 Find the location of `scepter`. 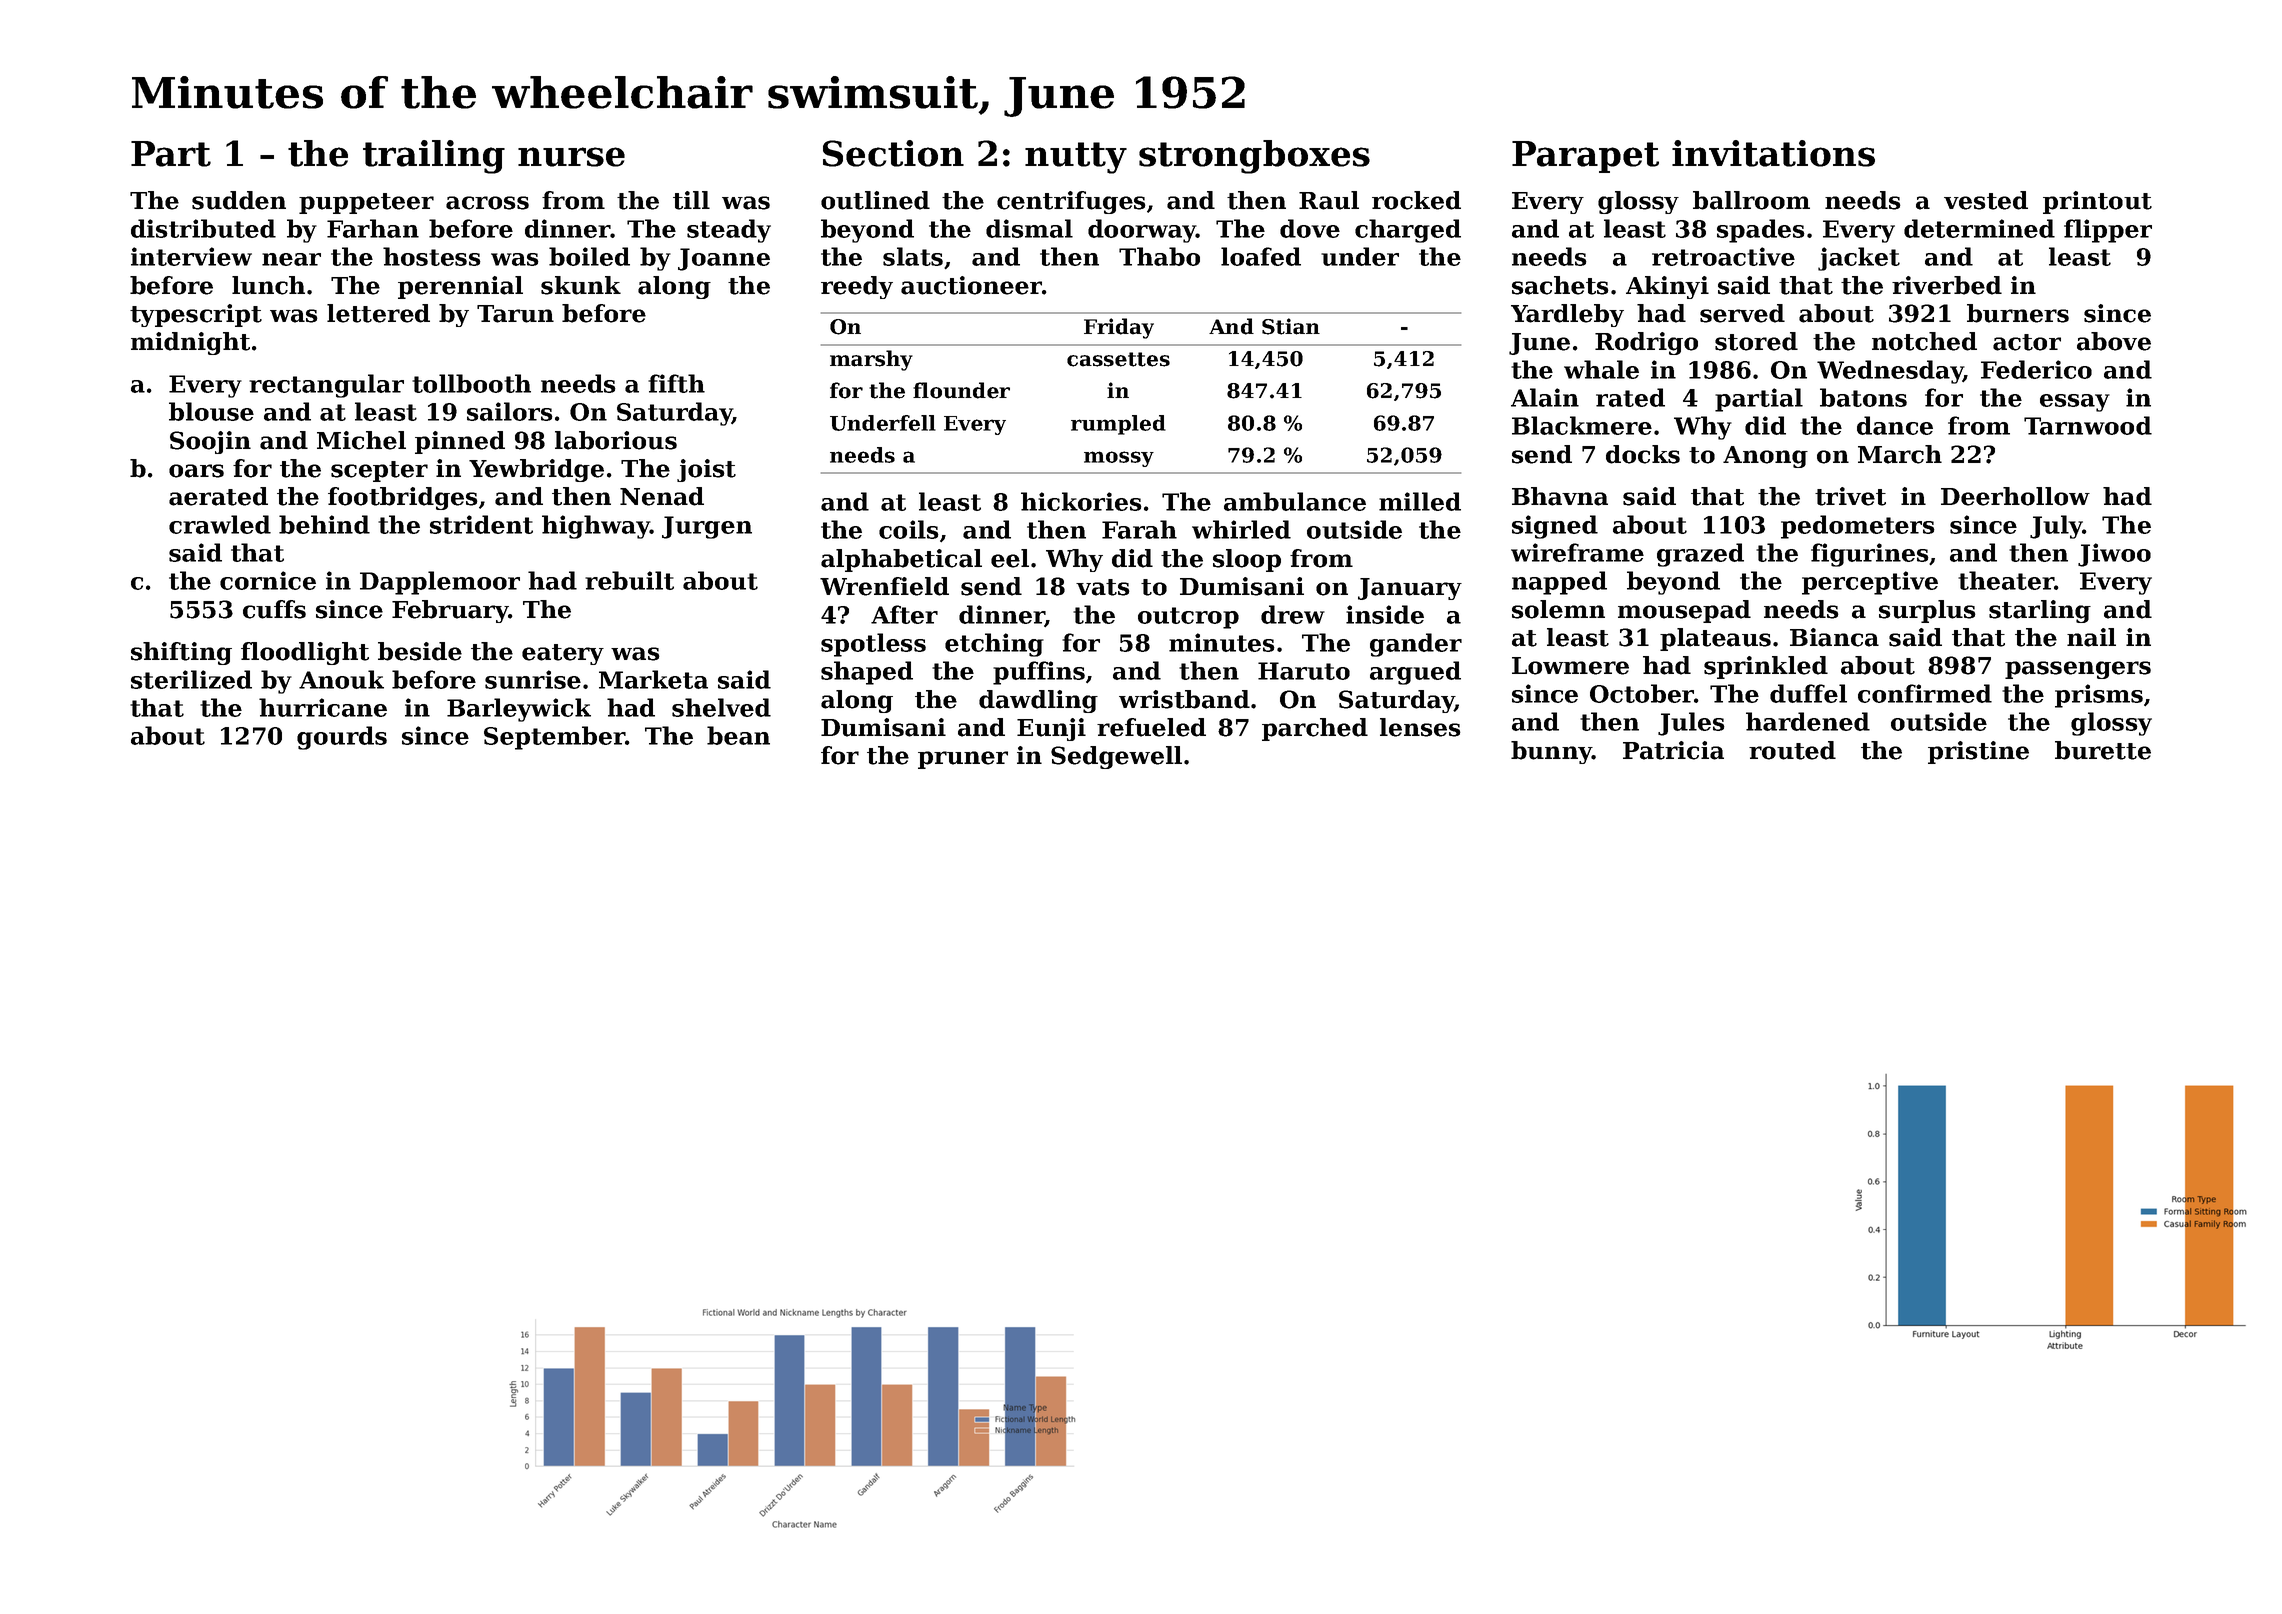

scepter is located at coordinates (379, 471).
